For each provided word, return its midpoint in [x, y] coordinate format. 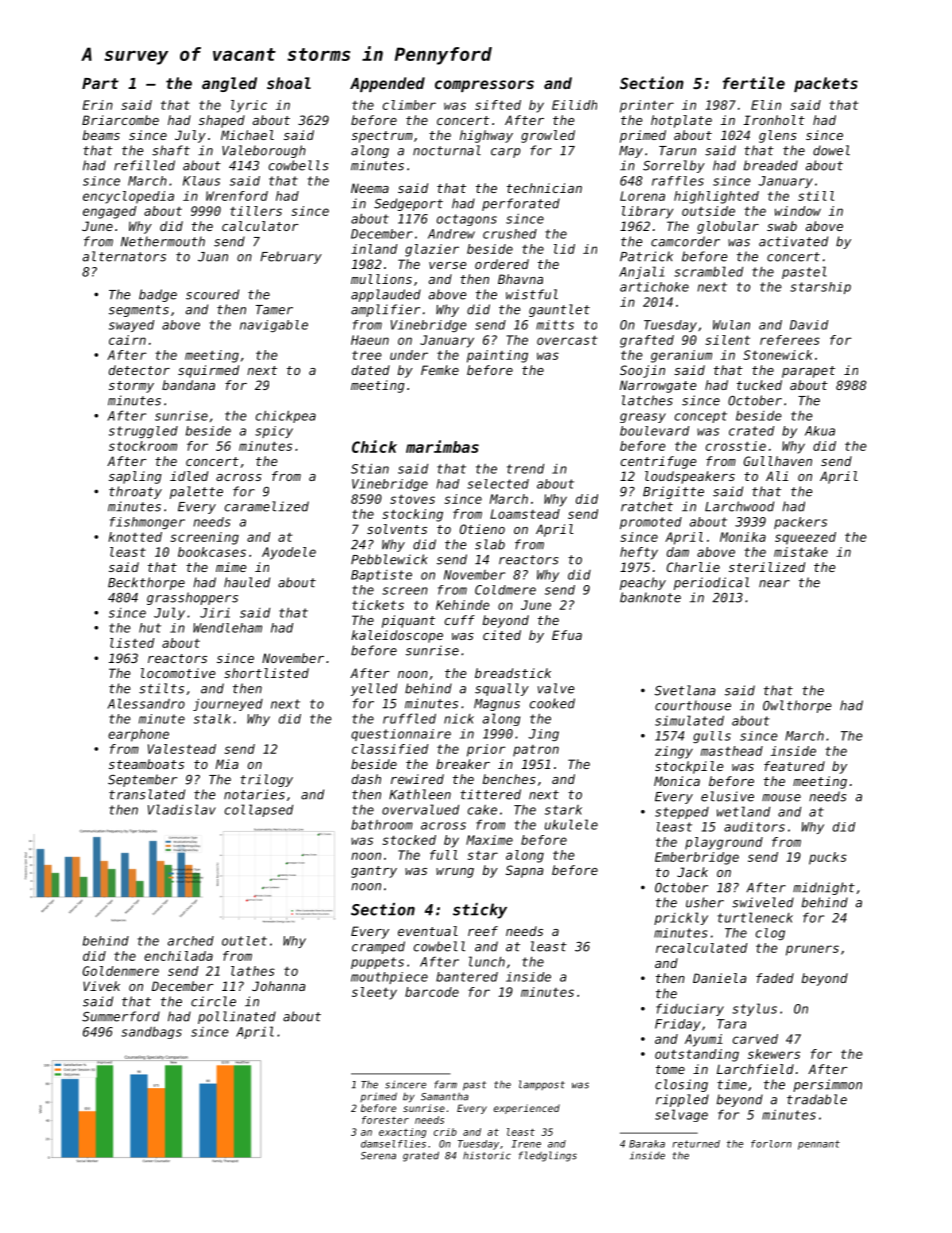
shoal [289, 83]
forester [385, 1120]
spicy [274, 432]
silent [727, 340]
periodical [711, 583]
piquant [408, 621]
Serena [378, 1156]
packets [826, 84]
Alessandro [146, 703]
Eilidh [574, 105]
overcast [567, 340]
